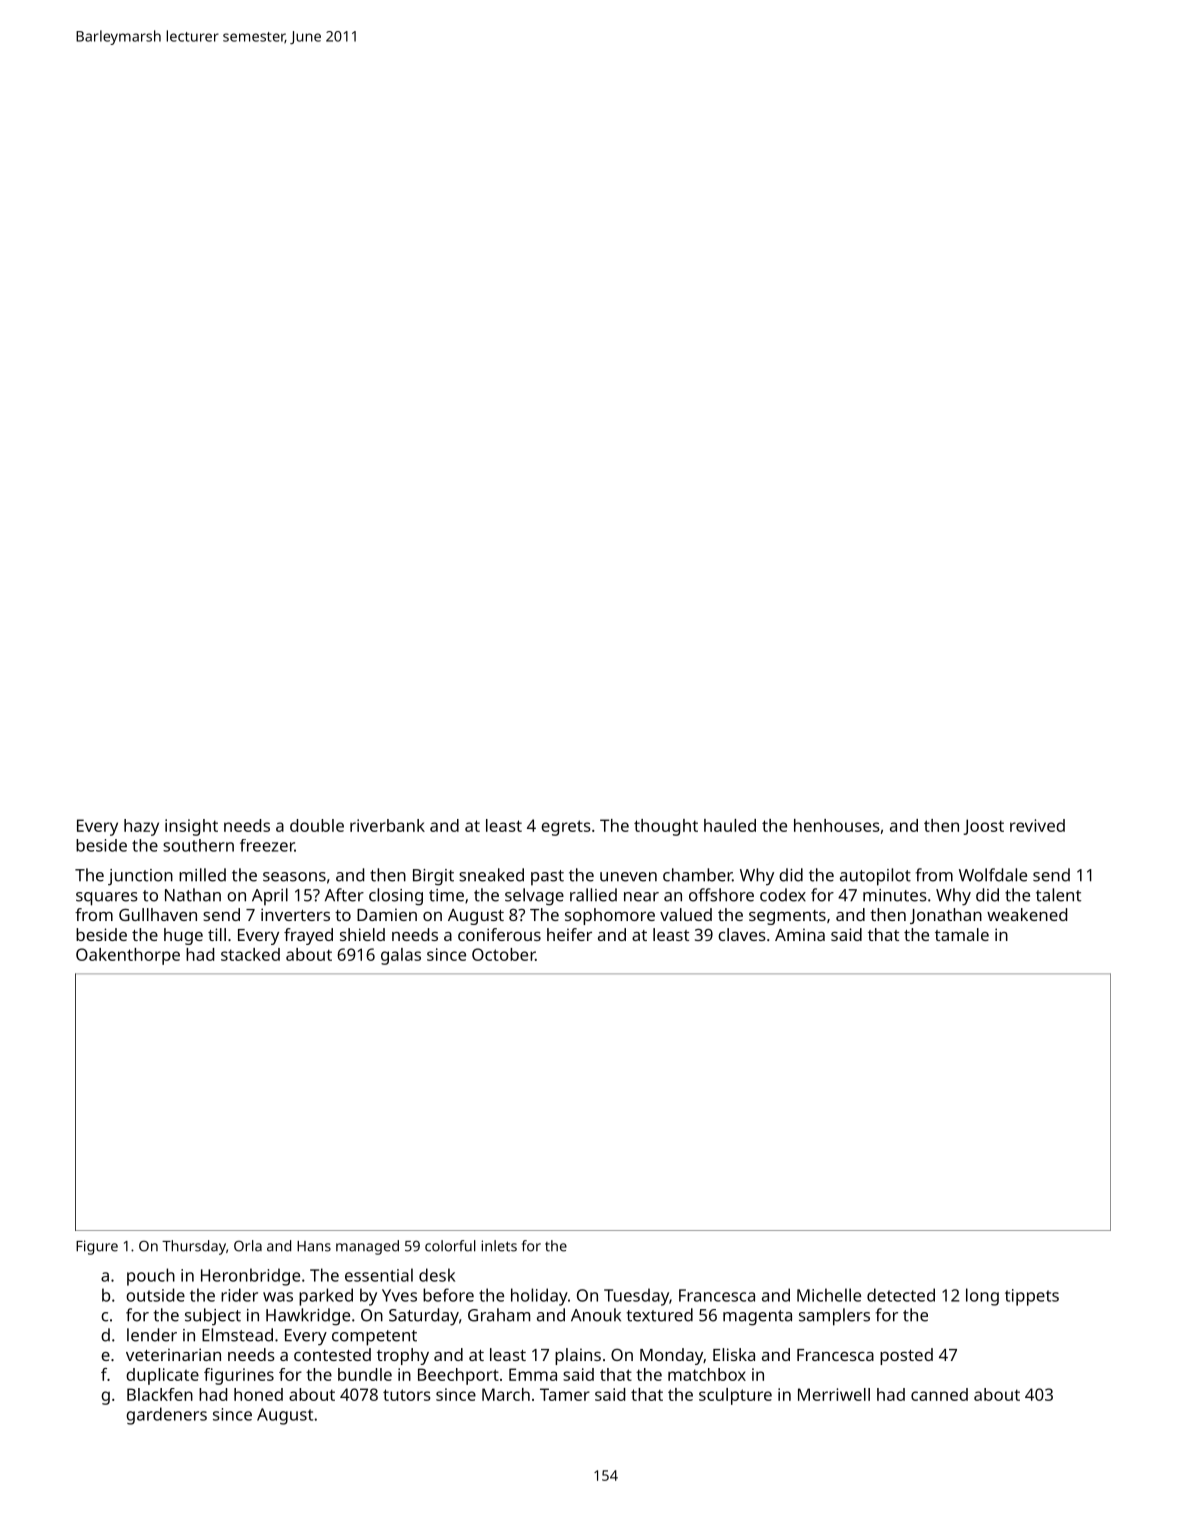 The image size is (1186, 1535). I want to click on October, so click(503, 954).
